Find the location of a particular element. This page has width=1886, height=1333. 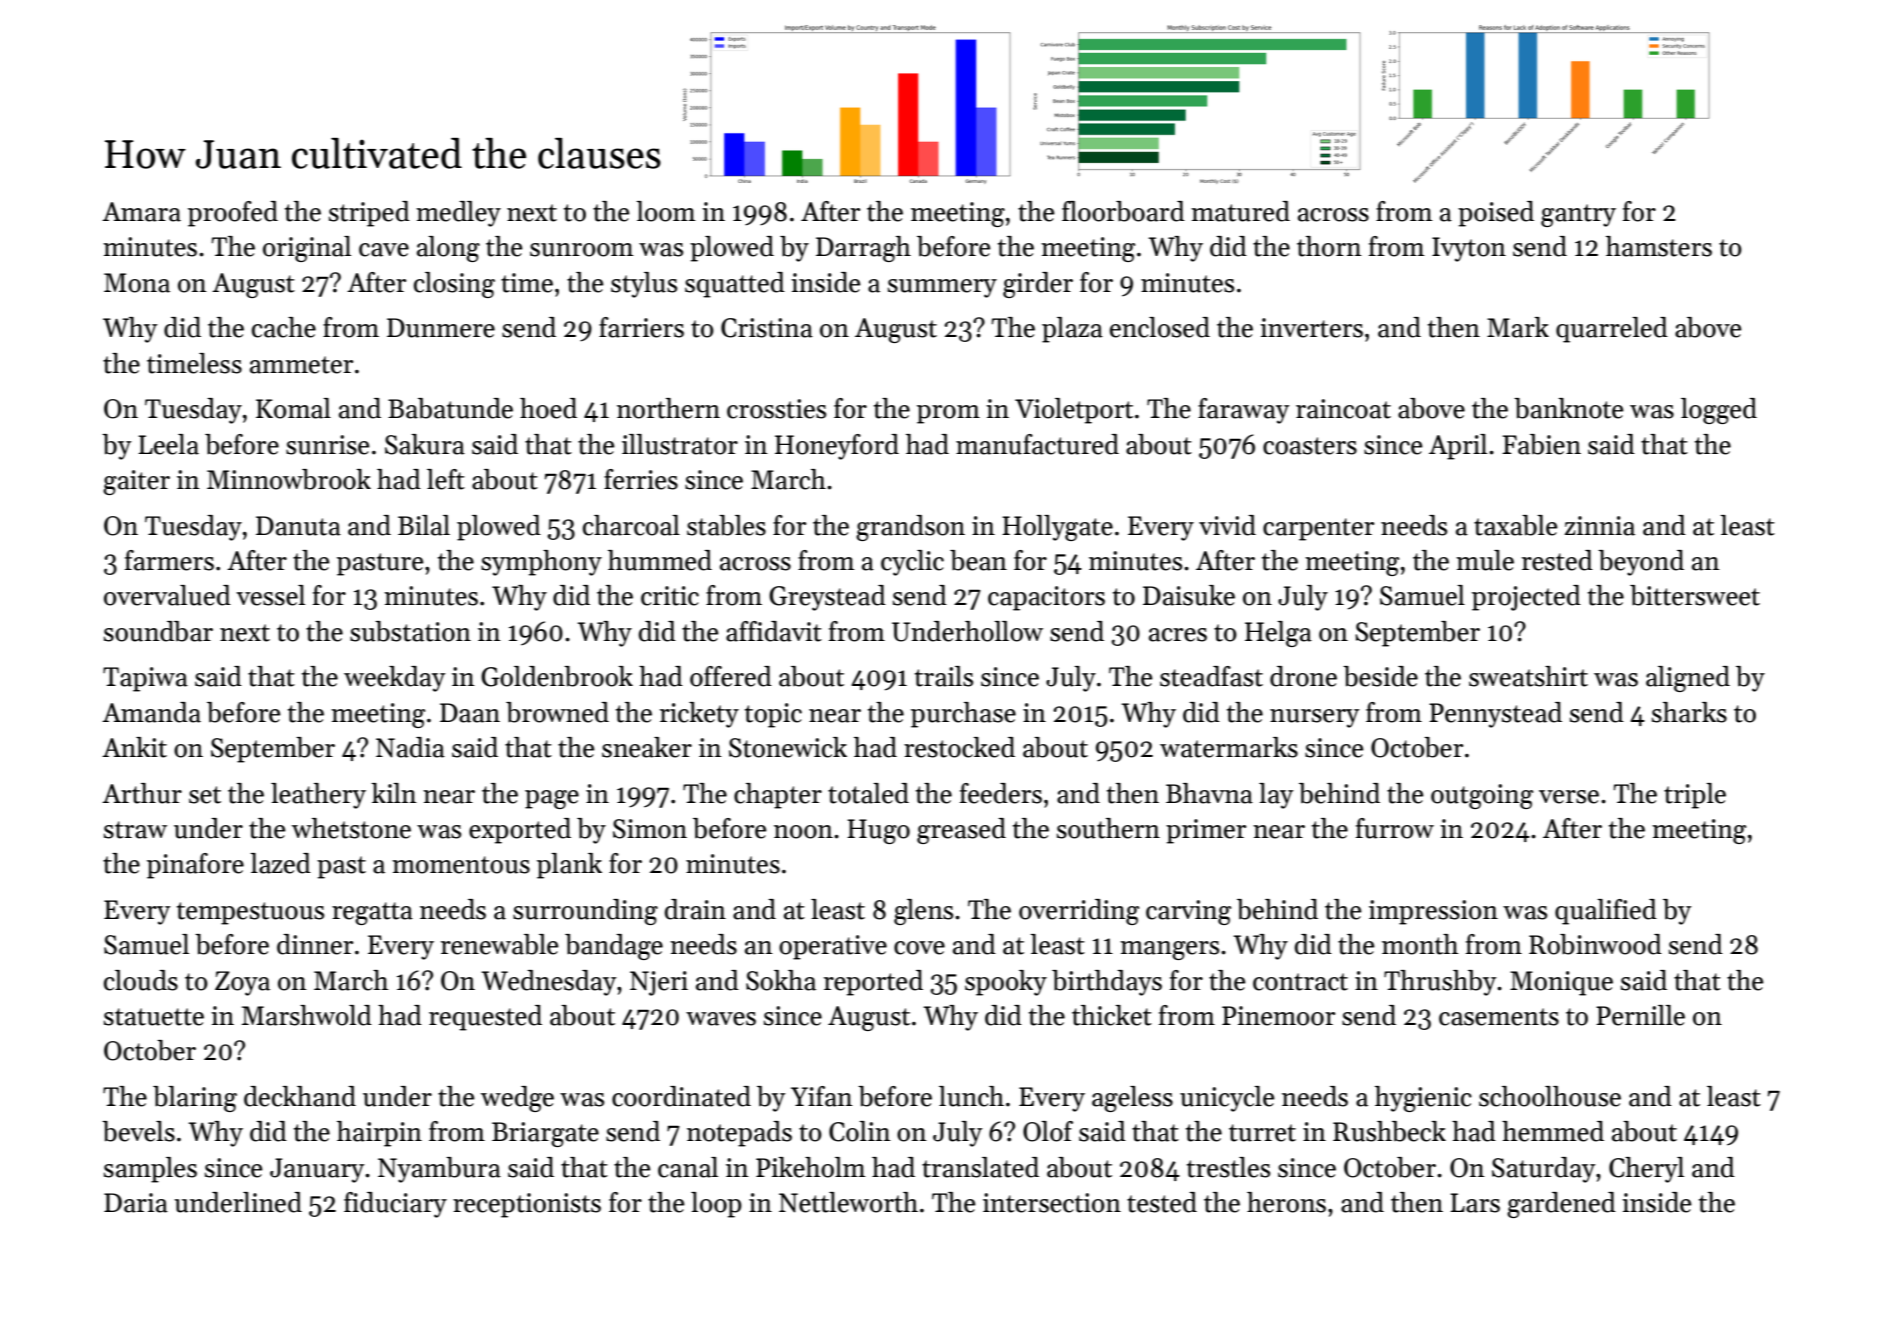

fiduciary is located at coordinates (395, 1205).
